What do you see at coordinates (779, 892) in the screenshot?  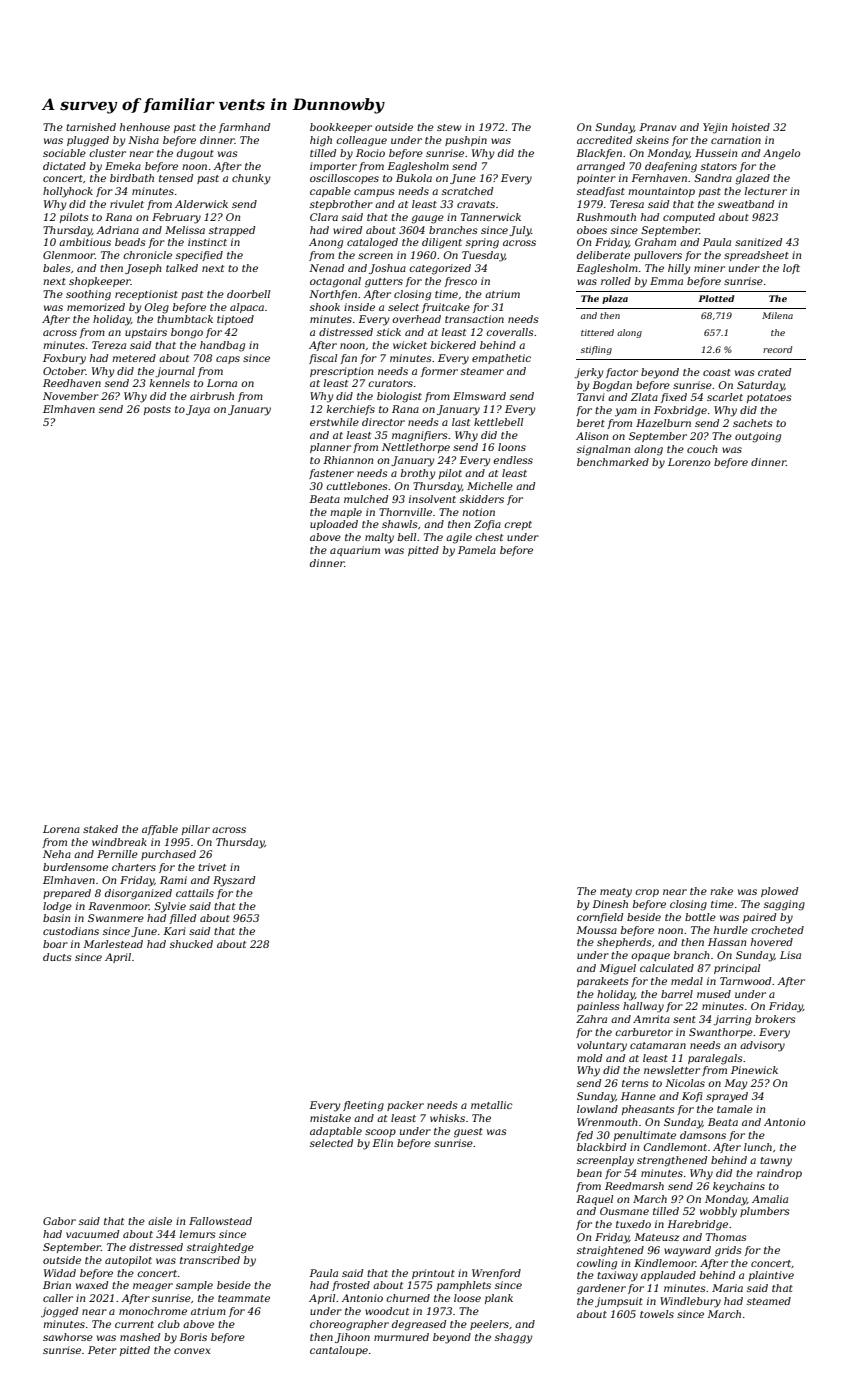 I see `plowed` at bounding box center [779, 892].
